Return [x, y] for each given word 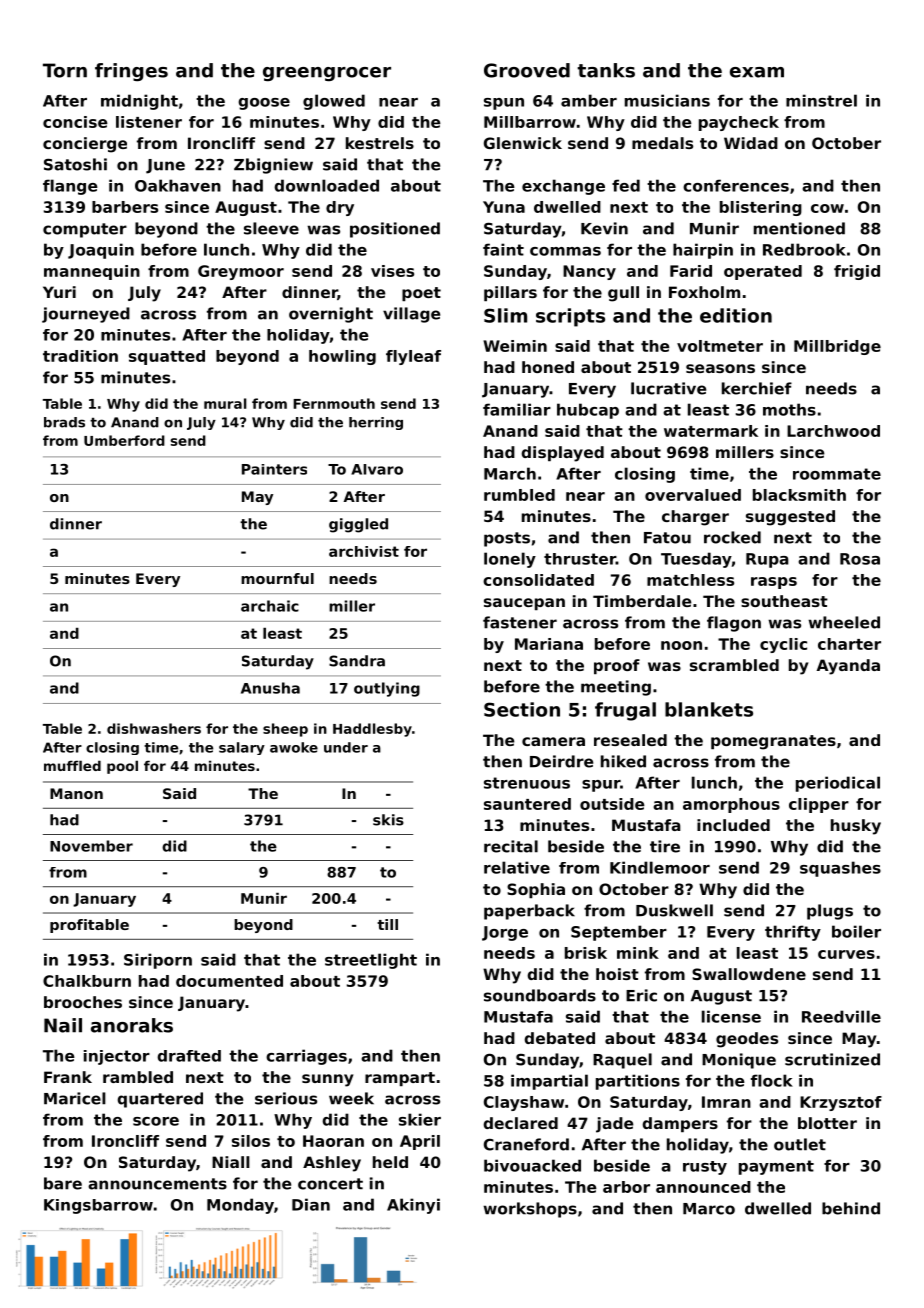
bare [63, 1183]
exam [757, 72]
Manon [76, 793]
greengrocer [327, 74]
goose [264, 104]
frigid [857, 272]
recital [511, 846]
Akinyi [413, 1206]
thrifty [793, 933]
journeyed [86, 315]
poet [421, 294]
